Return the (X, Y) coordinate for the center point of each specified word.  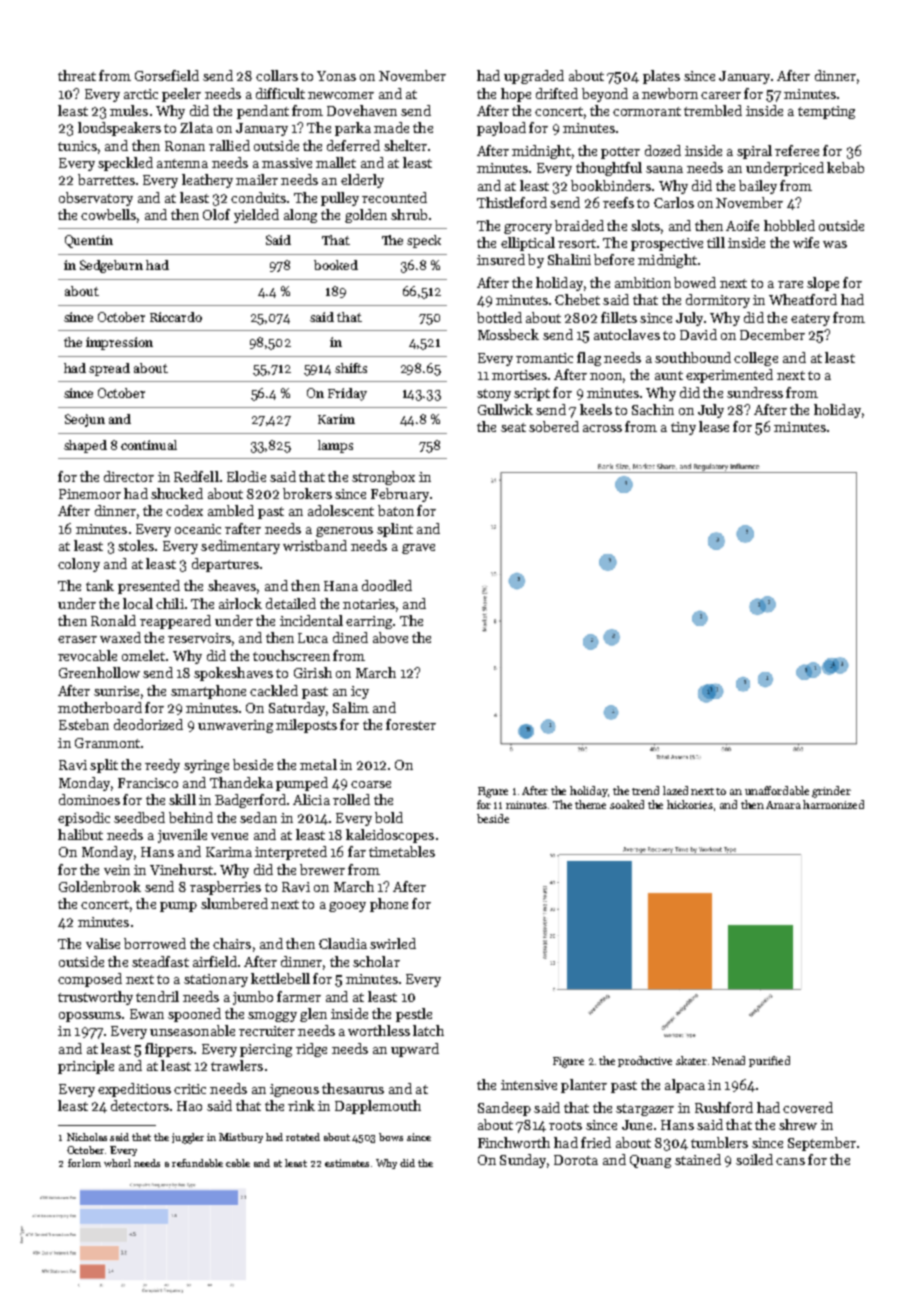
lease (714, 426)
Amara (783, 805)
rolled (351, 799)
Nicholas (87, 1137)
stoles (136, 545)
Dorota (576, 1160)
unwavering (235, 726)
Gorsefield (167, 75)
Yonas (336, 76)
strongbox (383, 478)
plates (661, 77)
